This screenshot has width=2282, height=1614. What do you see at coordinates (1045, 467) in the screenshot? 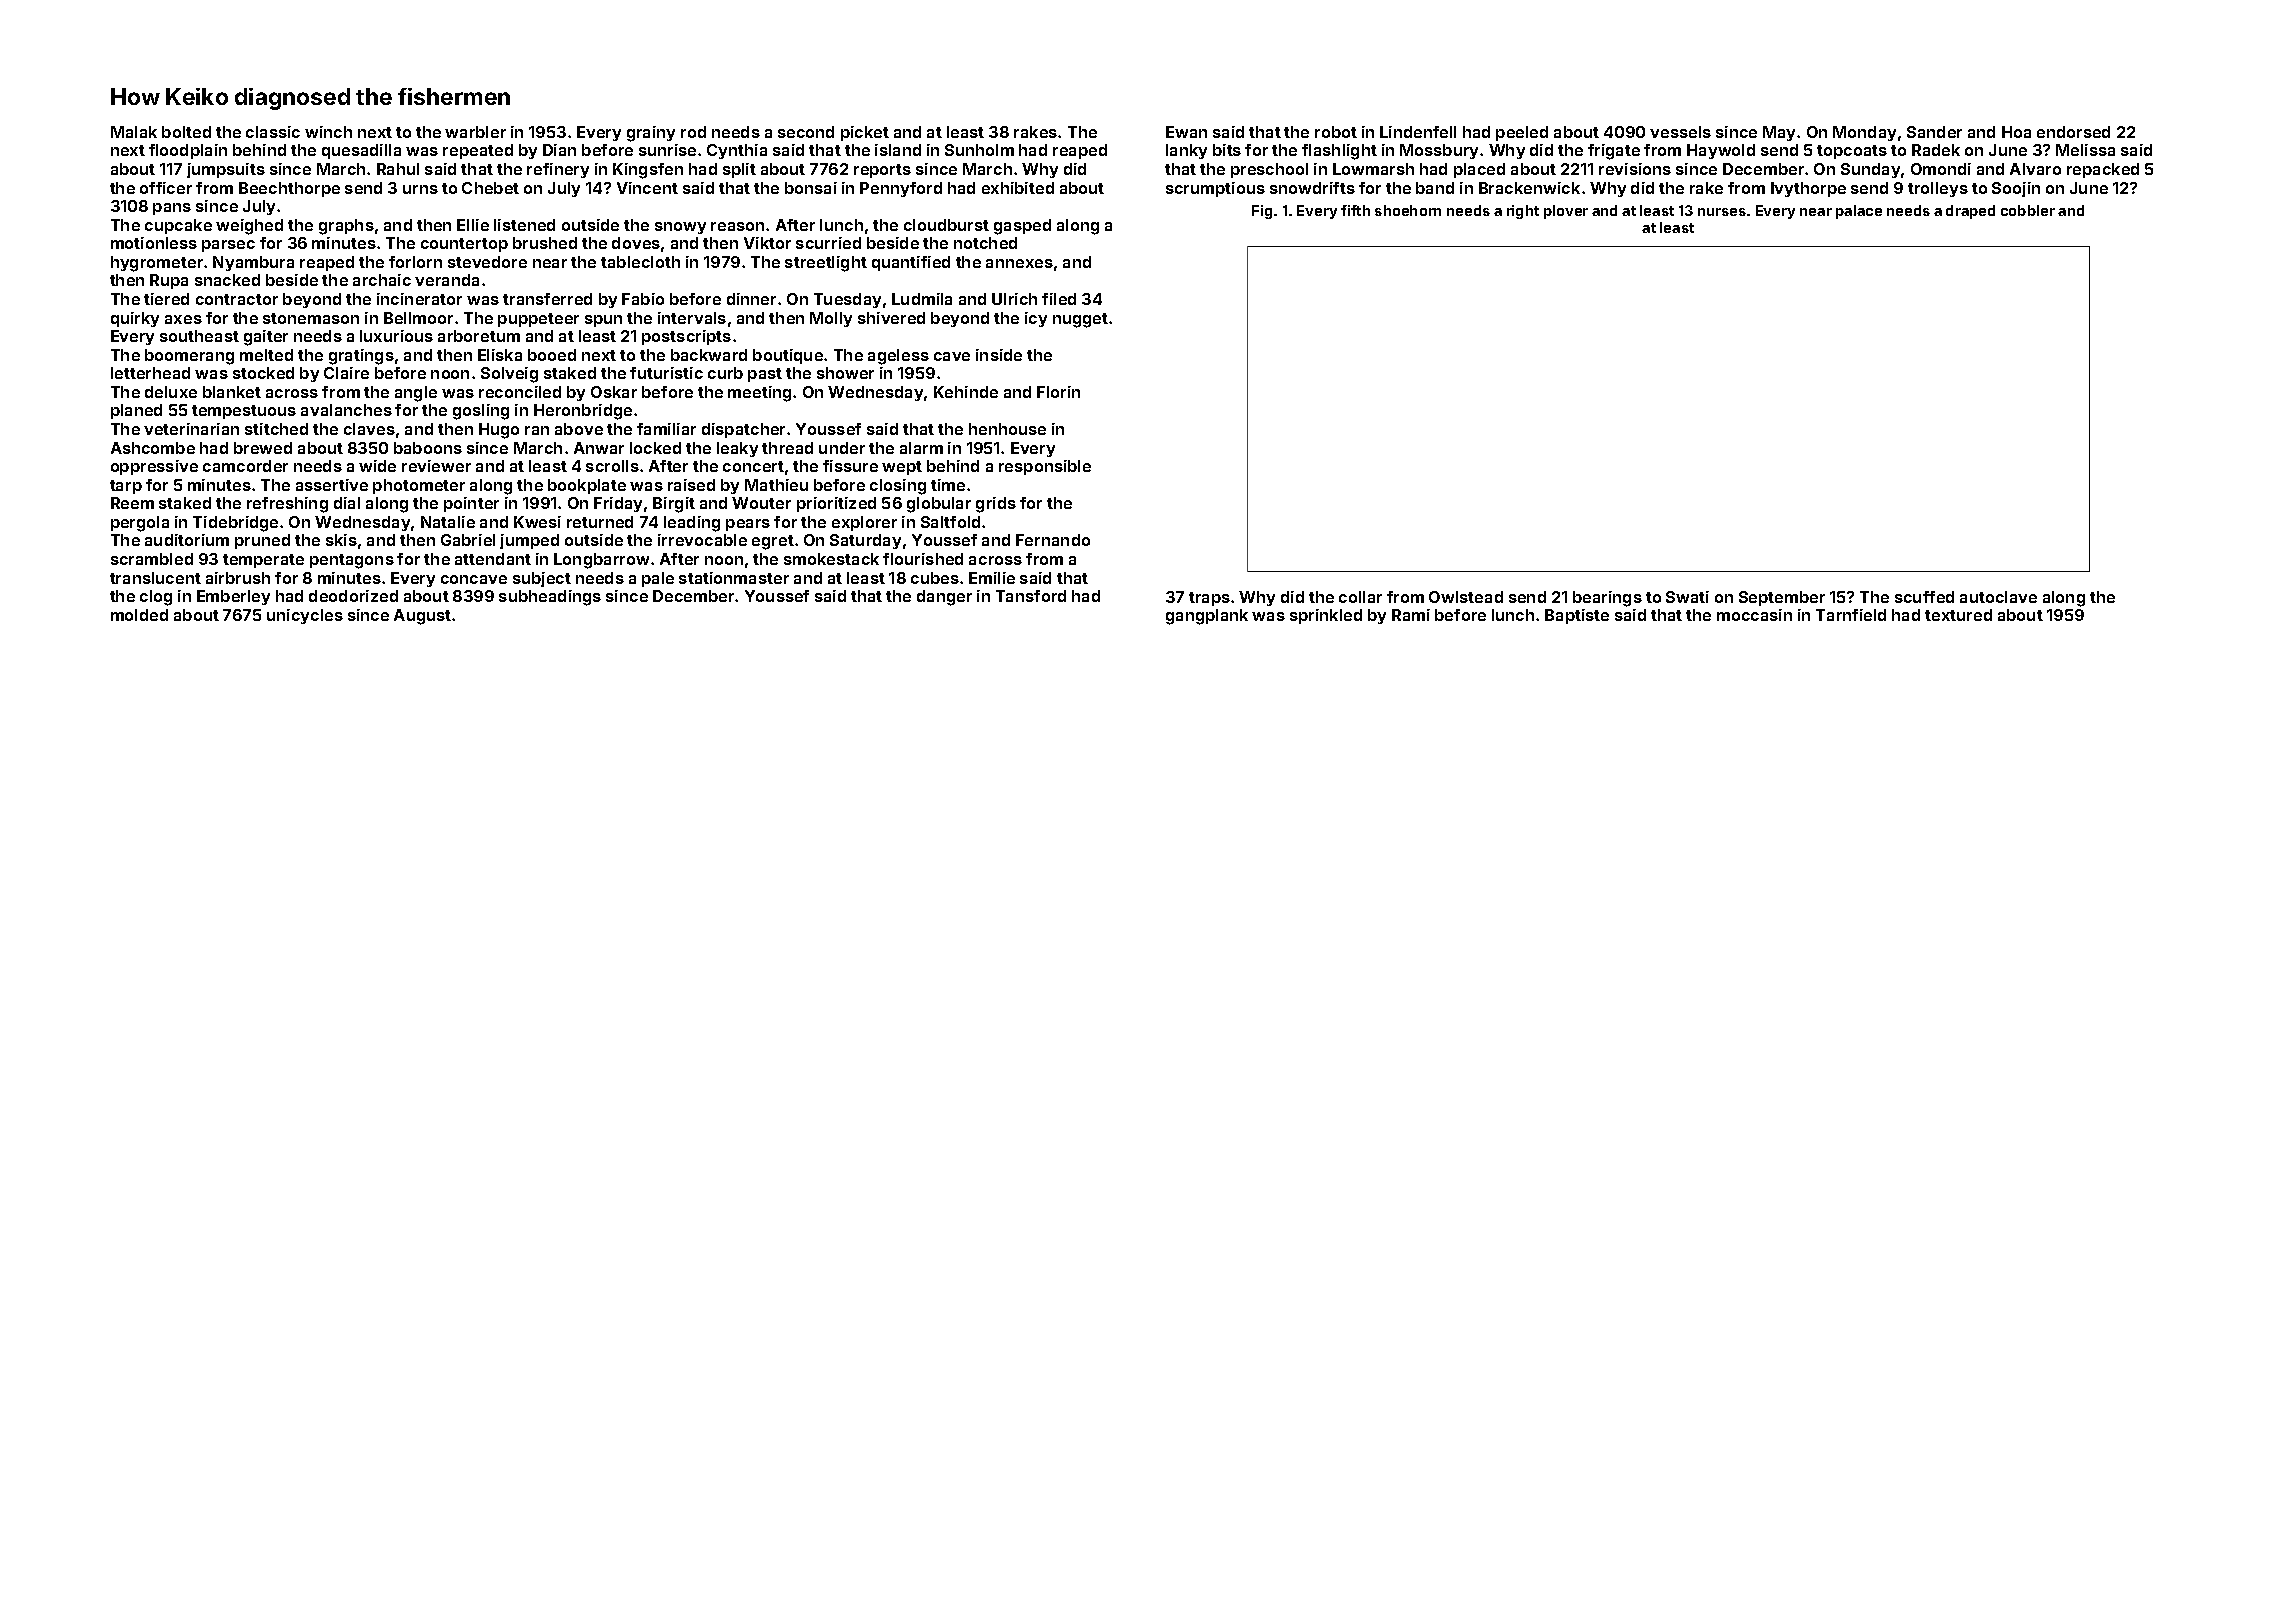
I see `responsible` at bounding box center [1045, 467].
